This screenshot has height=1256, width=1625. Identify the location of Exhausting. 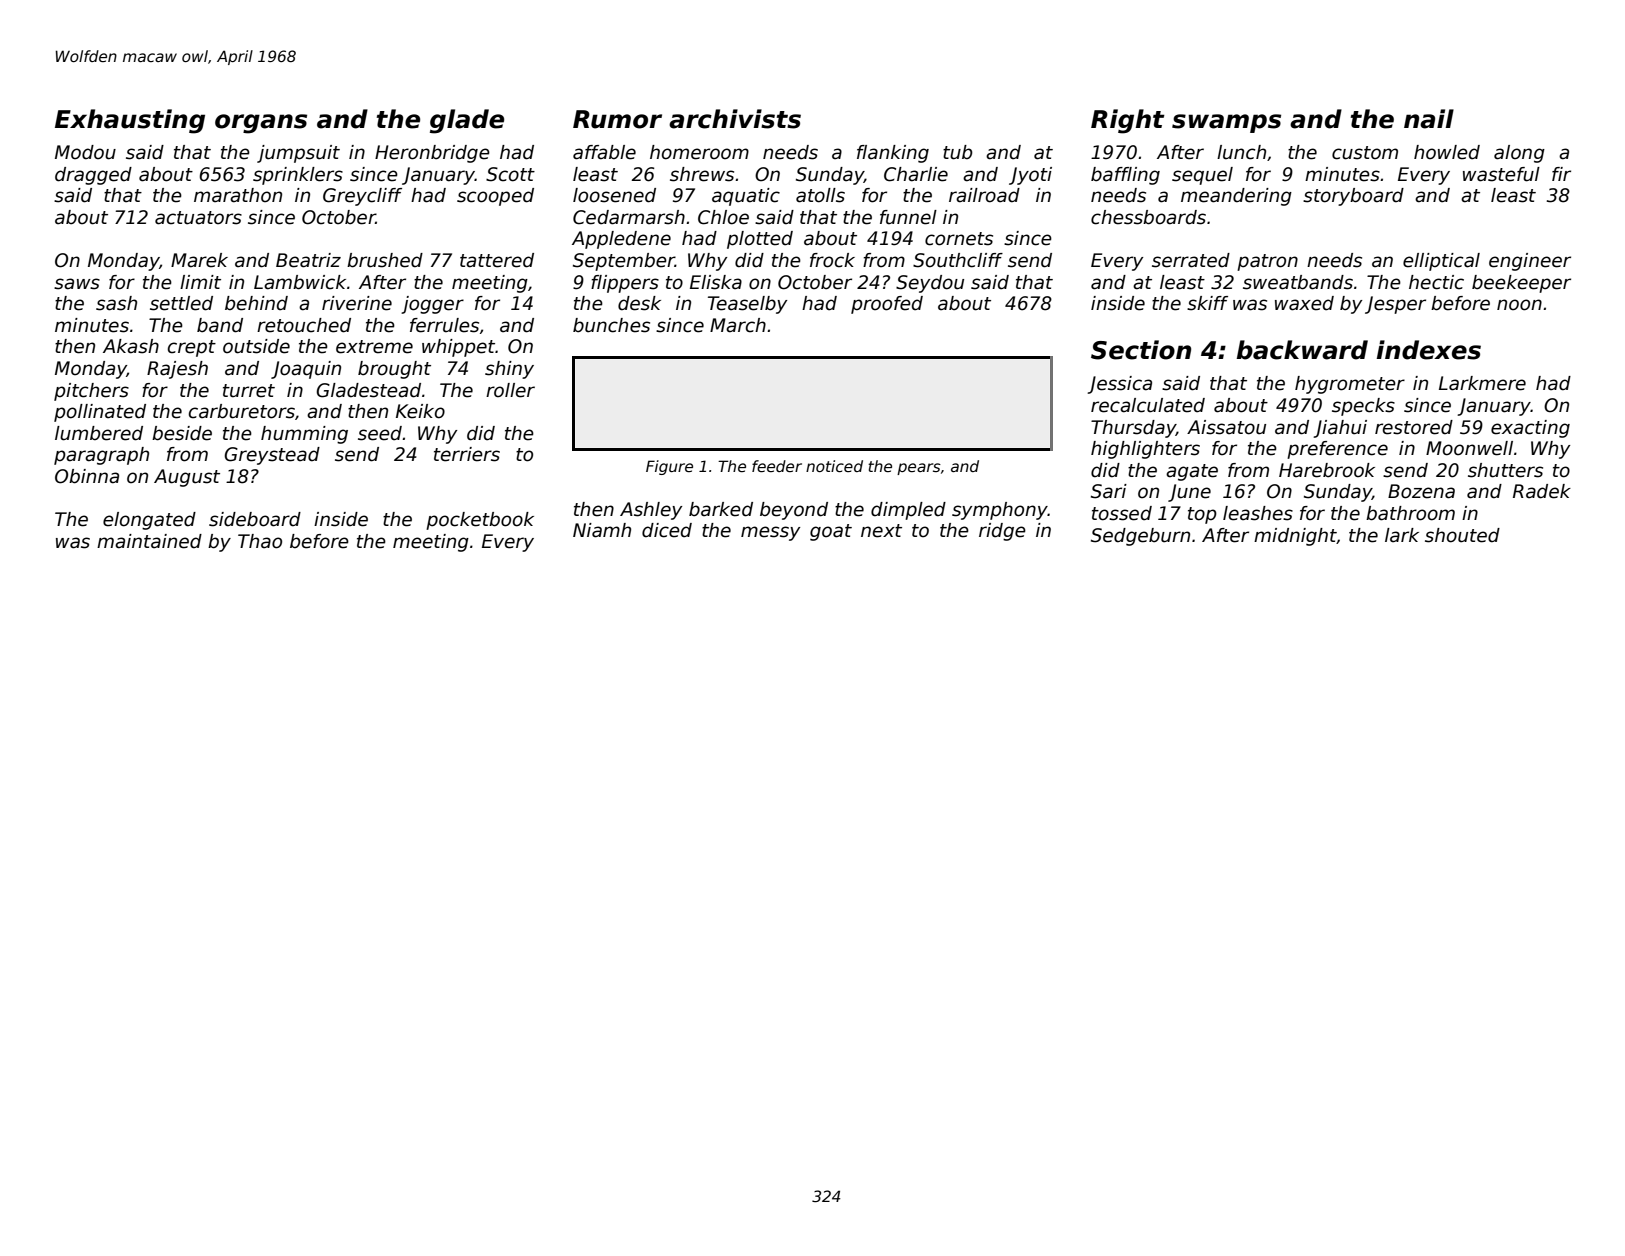
(130, 121).
